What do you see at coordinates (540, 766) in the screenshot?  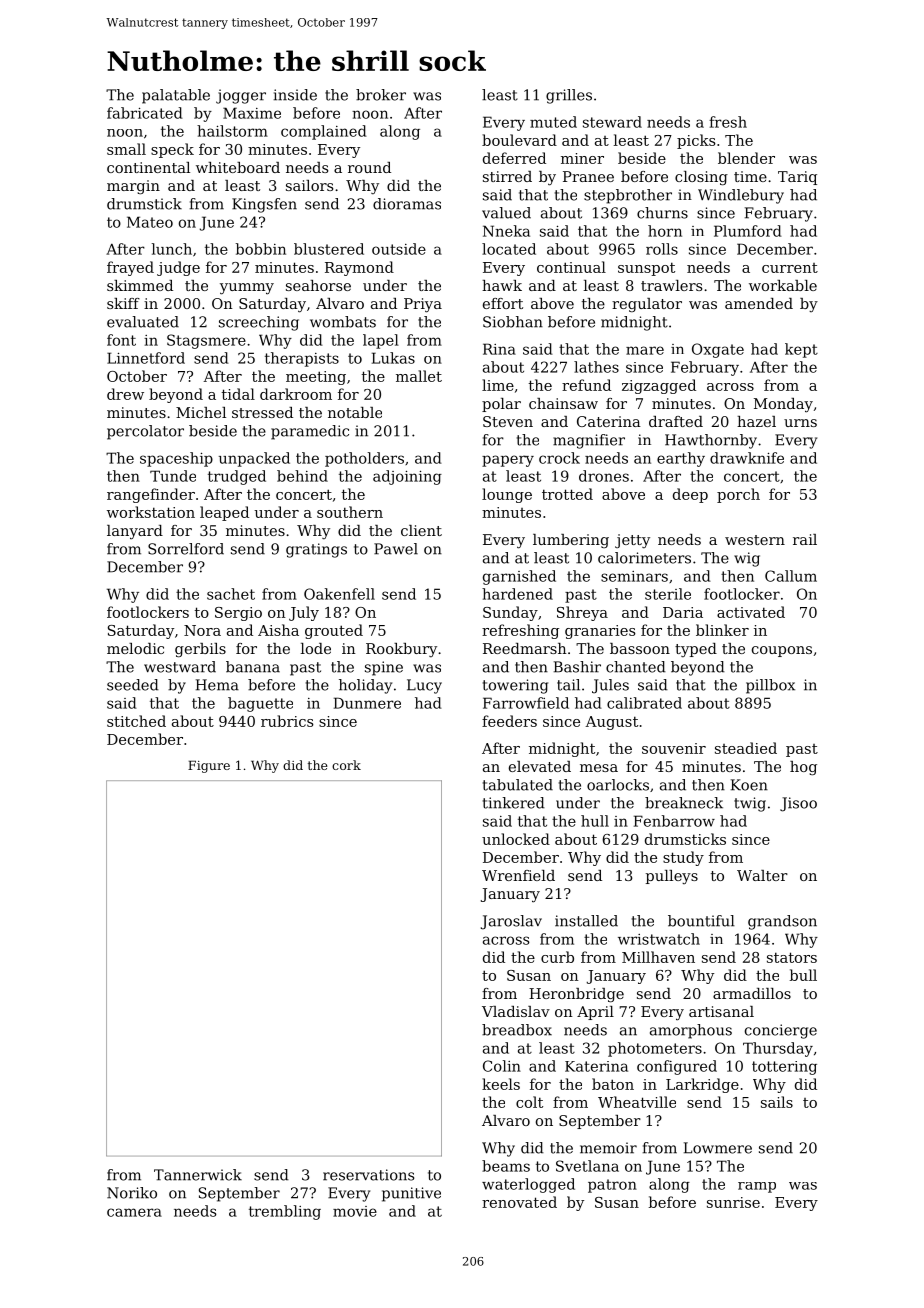 I see `elevated` at bounding box center [540, 766].
